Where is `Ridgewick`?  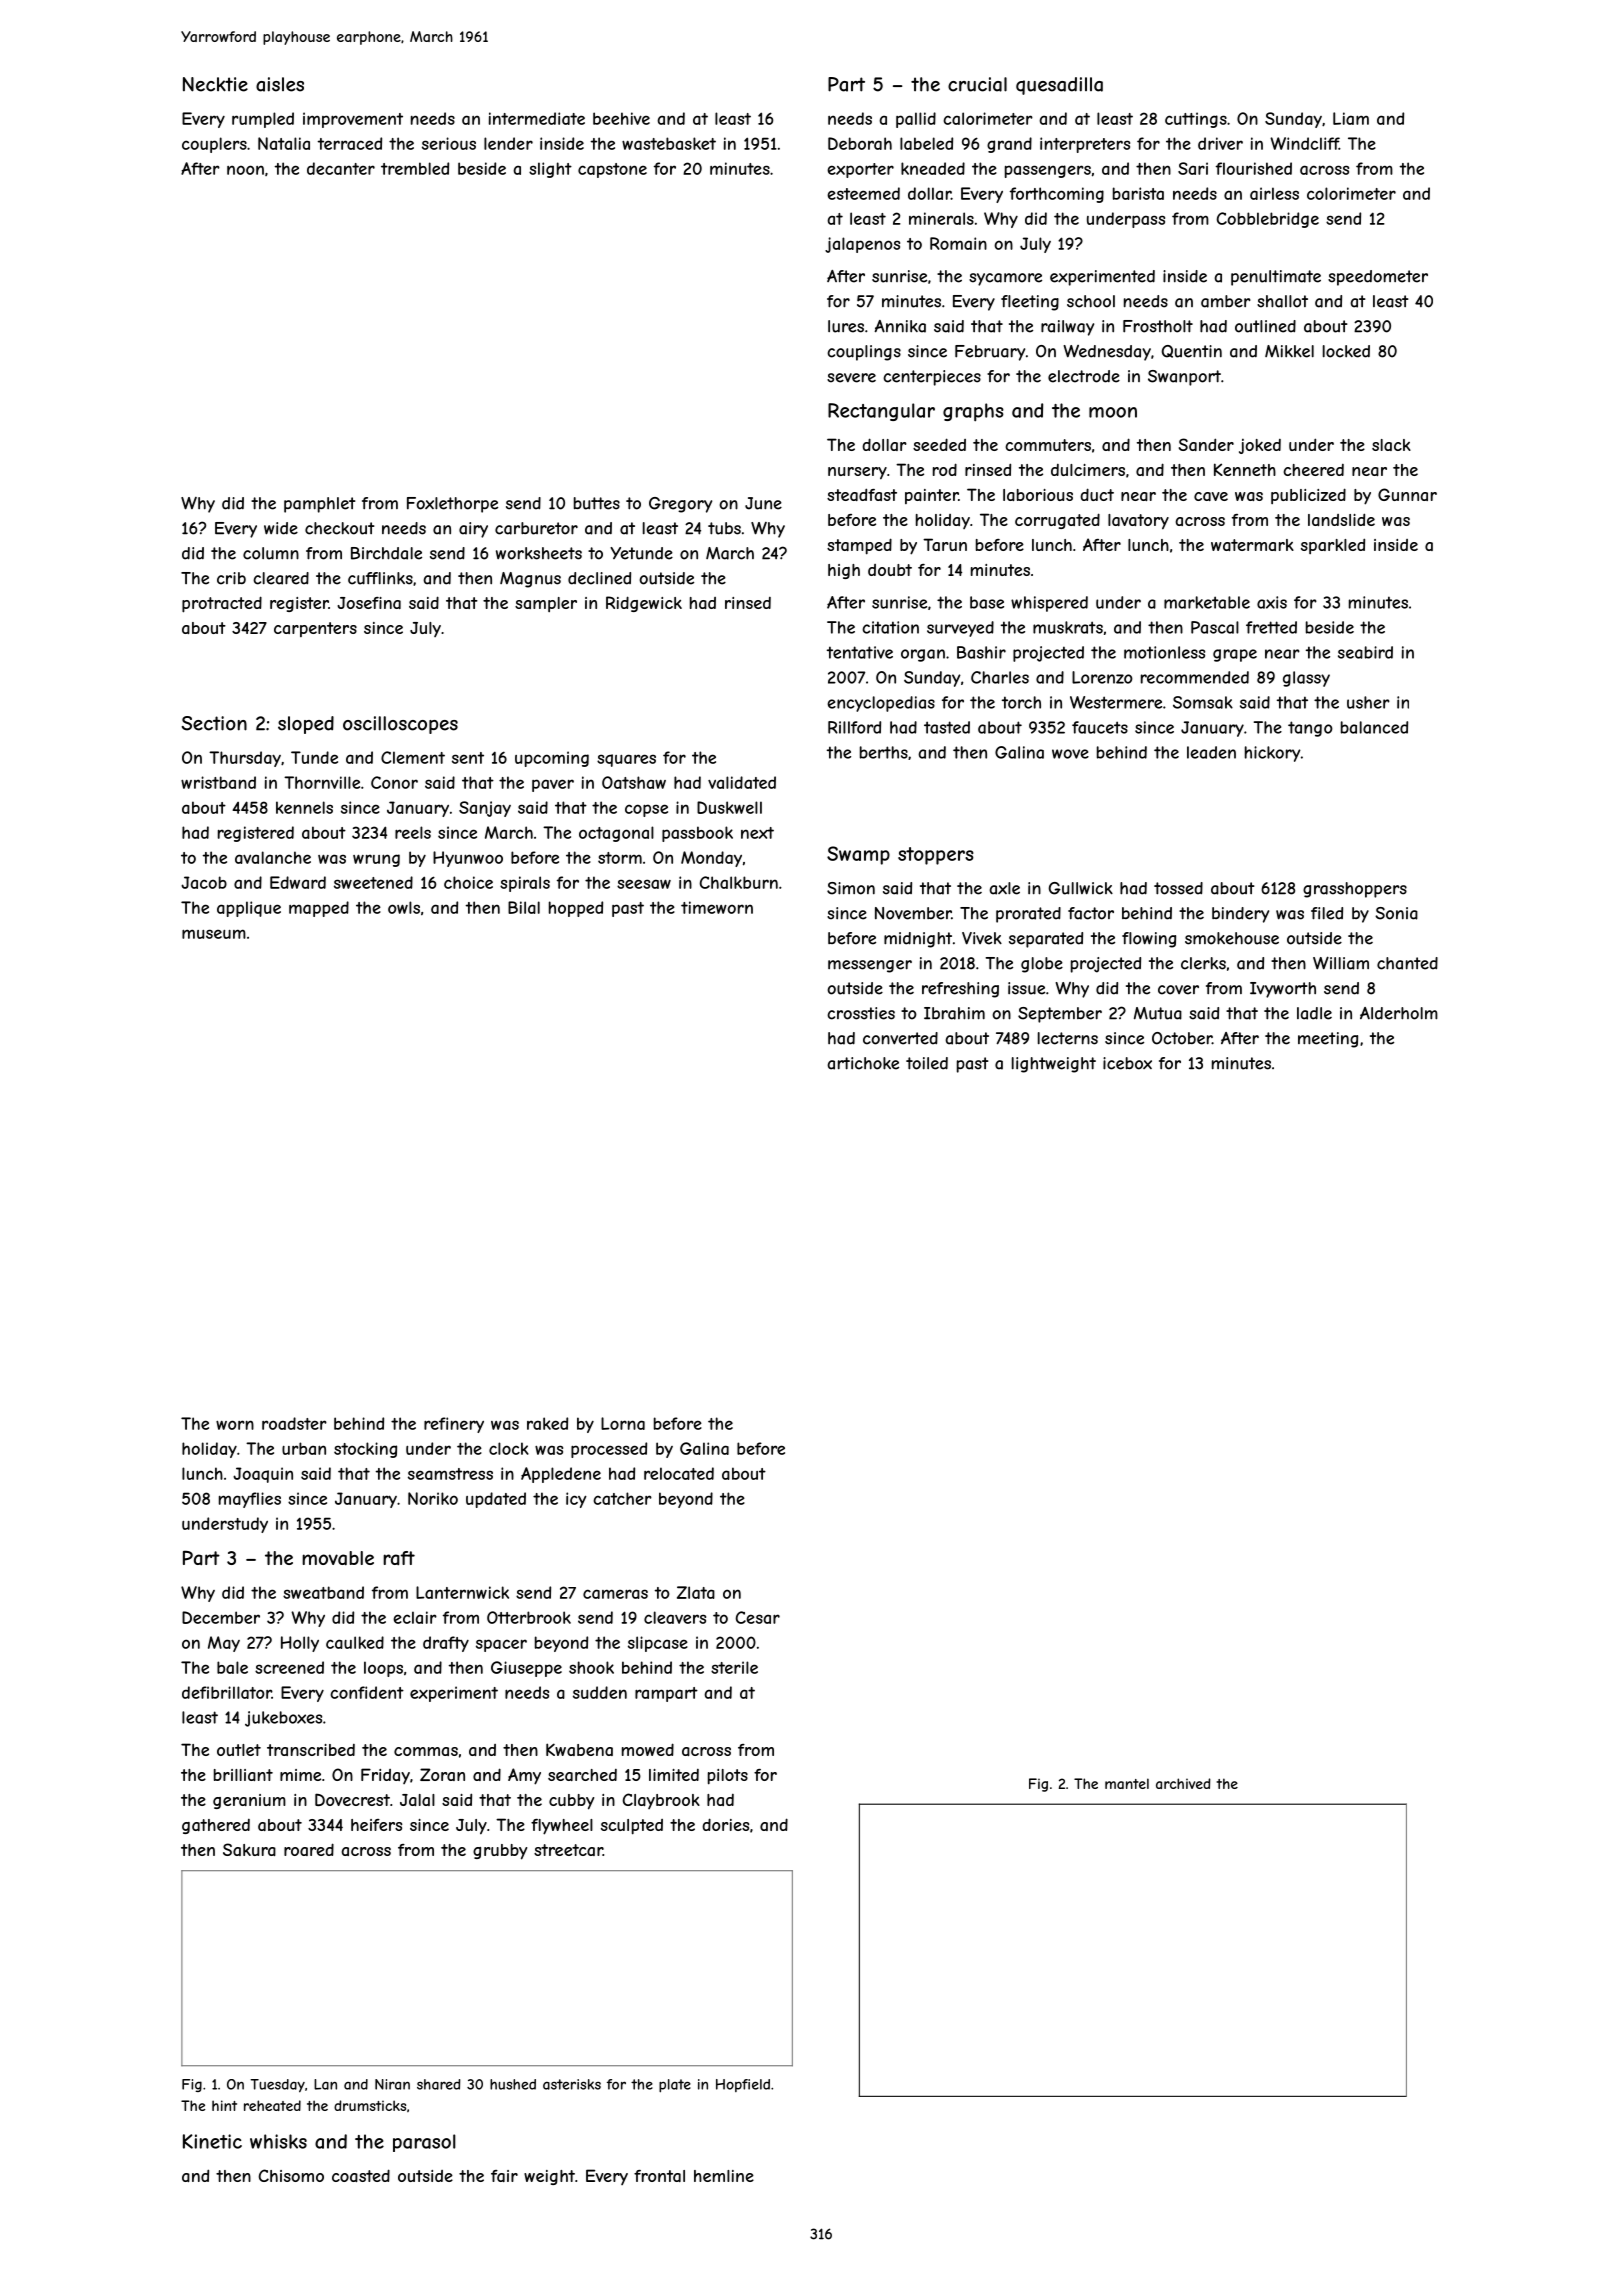 Ridgewick is located at coordinates (644, 604).
